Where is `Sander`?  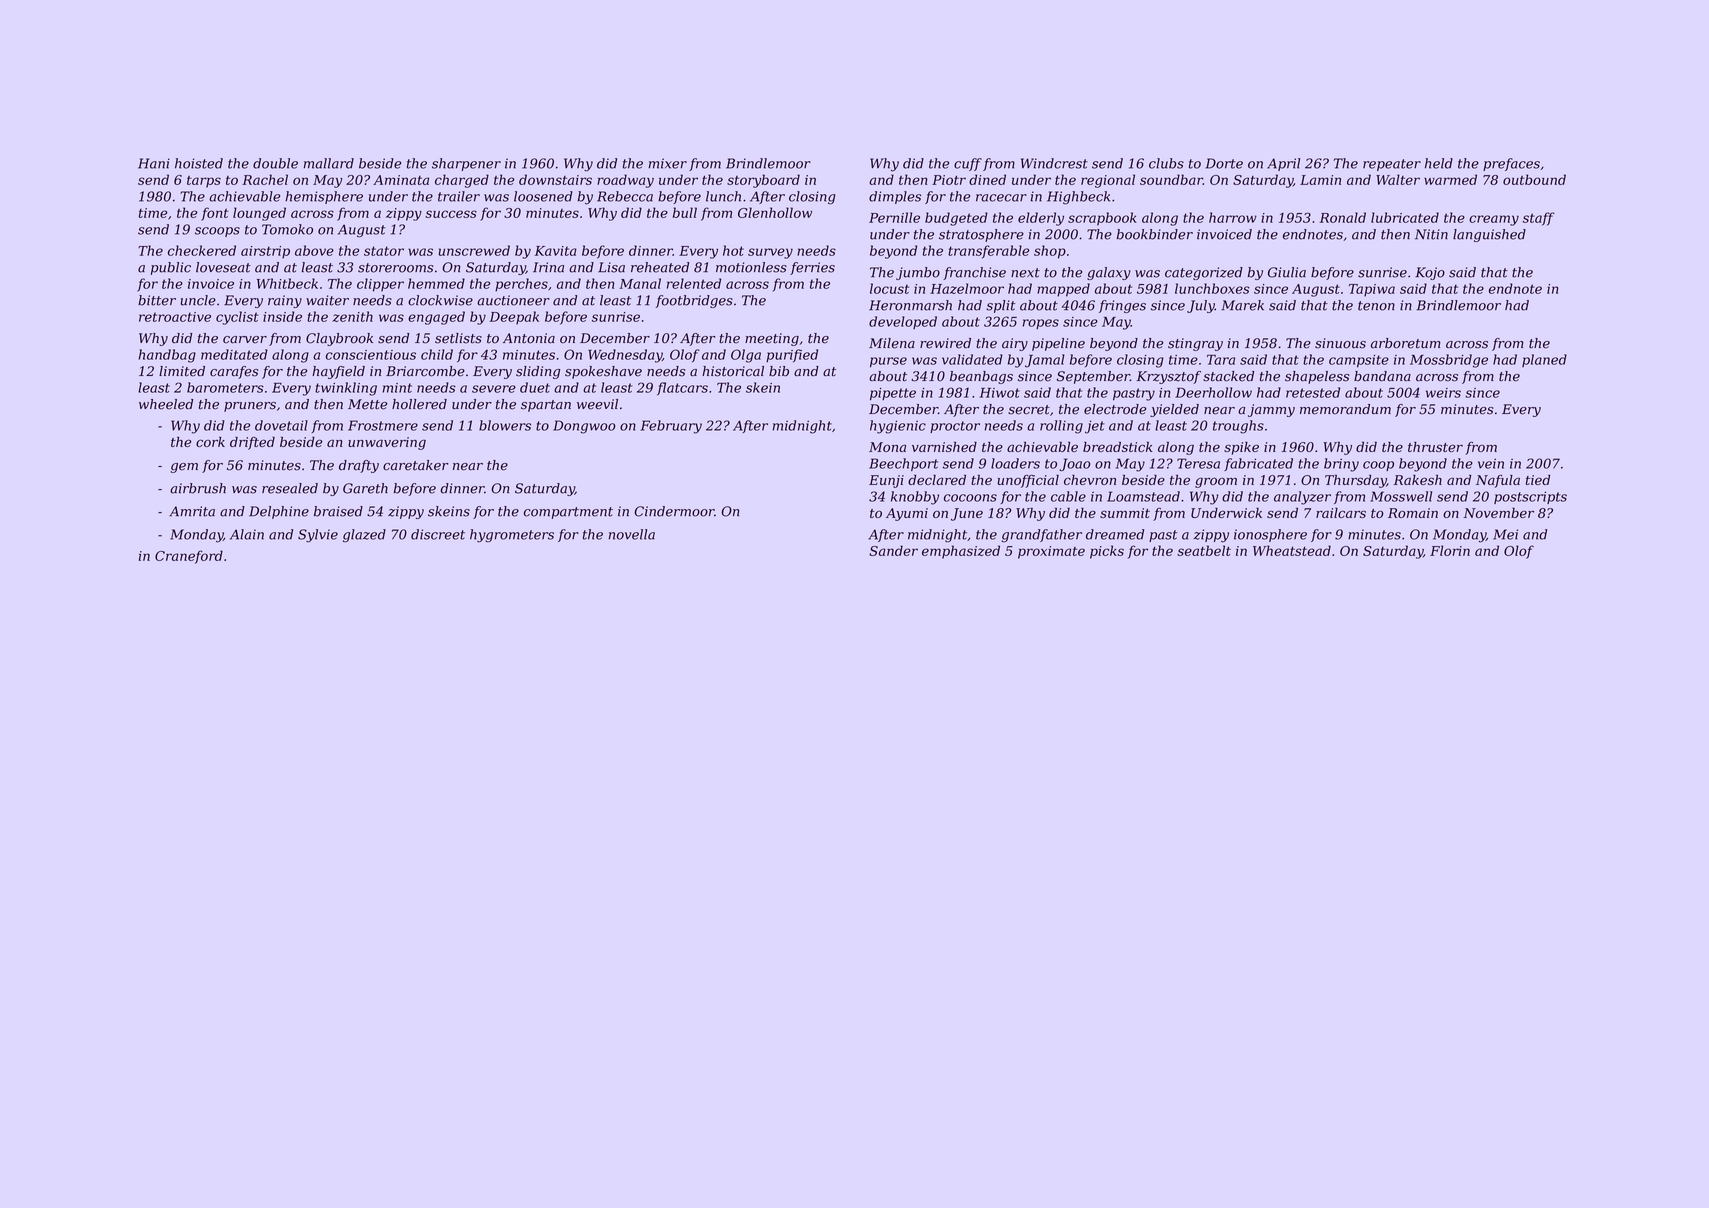 Sander is located at coordinates (893, 550).
